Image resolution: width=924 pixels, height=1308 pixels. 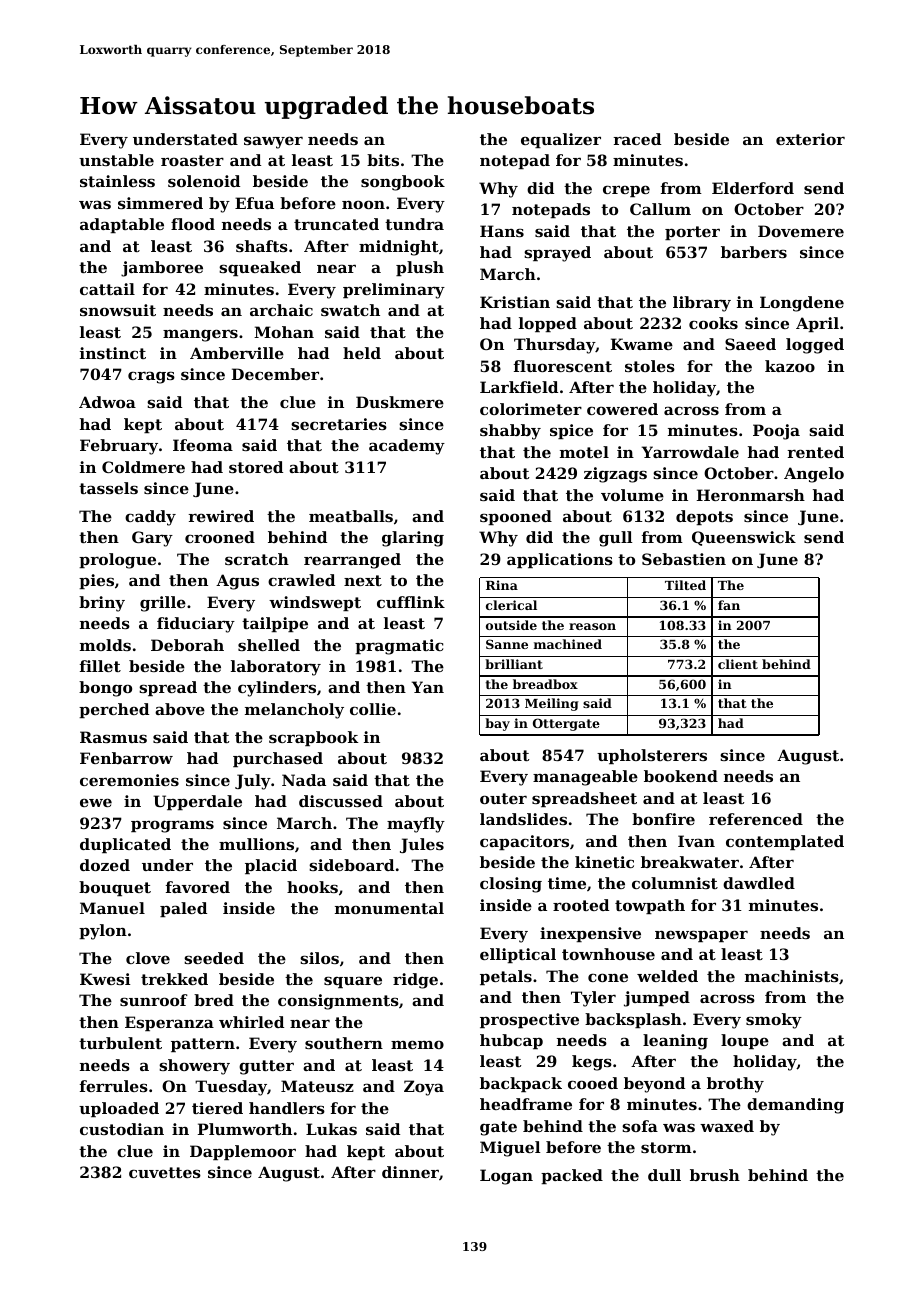 I want to click on manageable, so click(x=585, y=778).
